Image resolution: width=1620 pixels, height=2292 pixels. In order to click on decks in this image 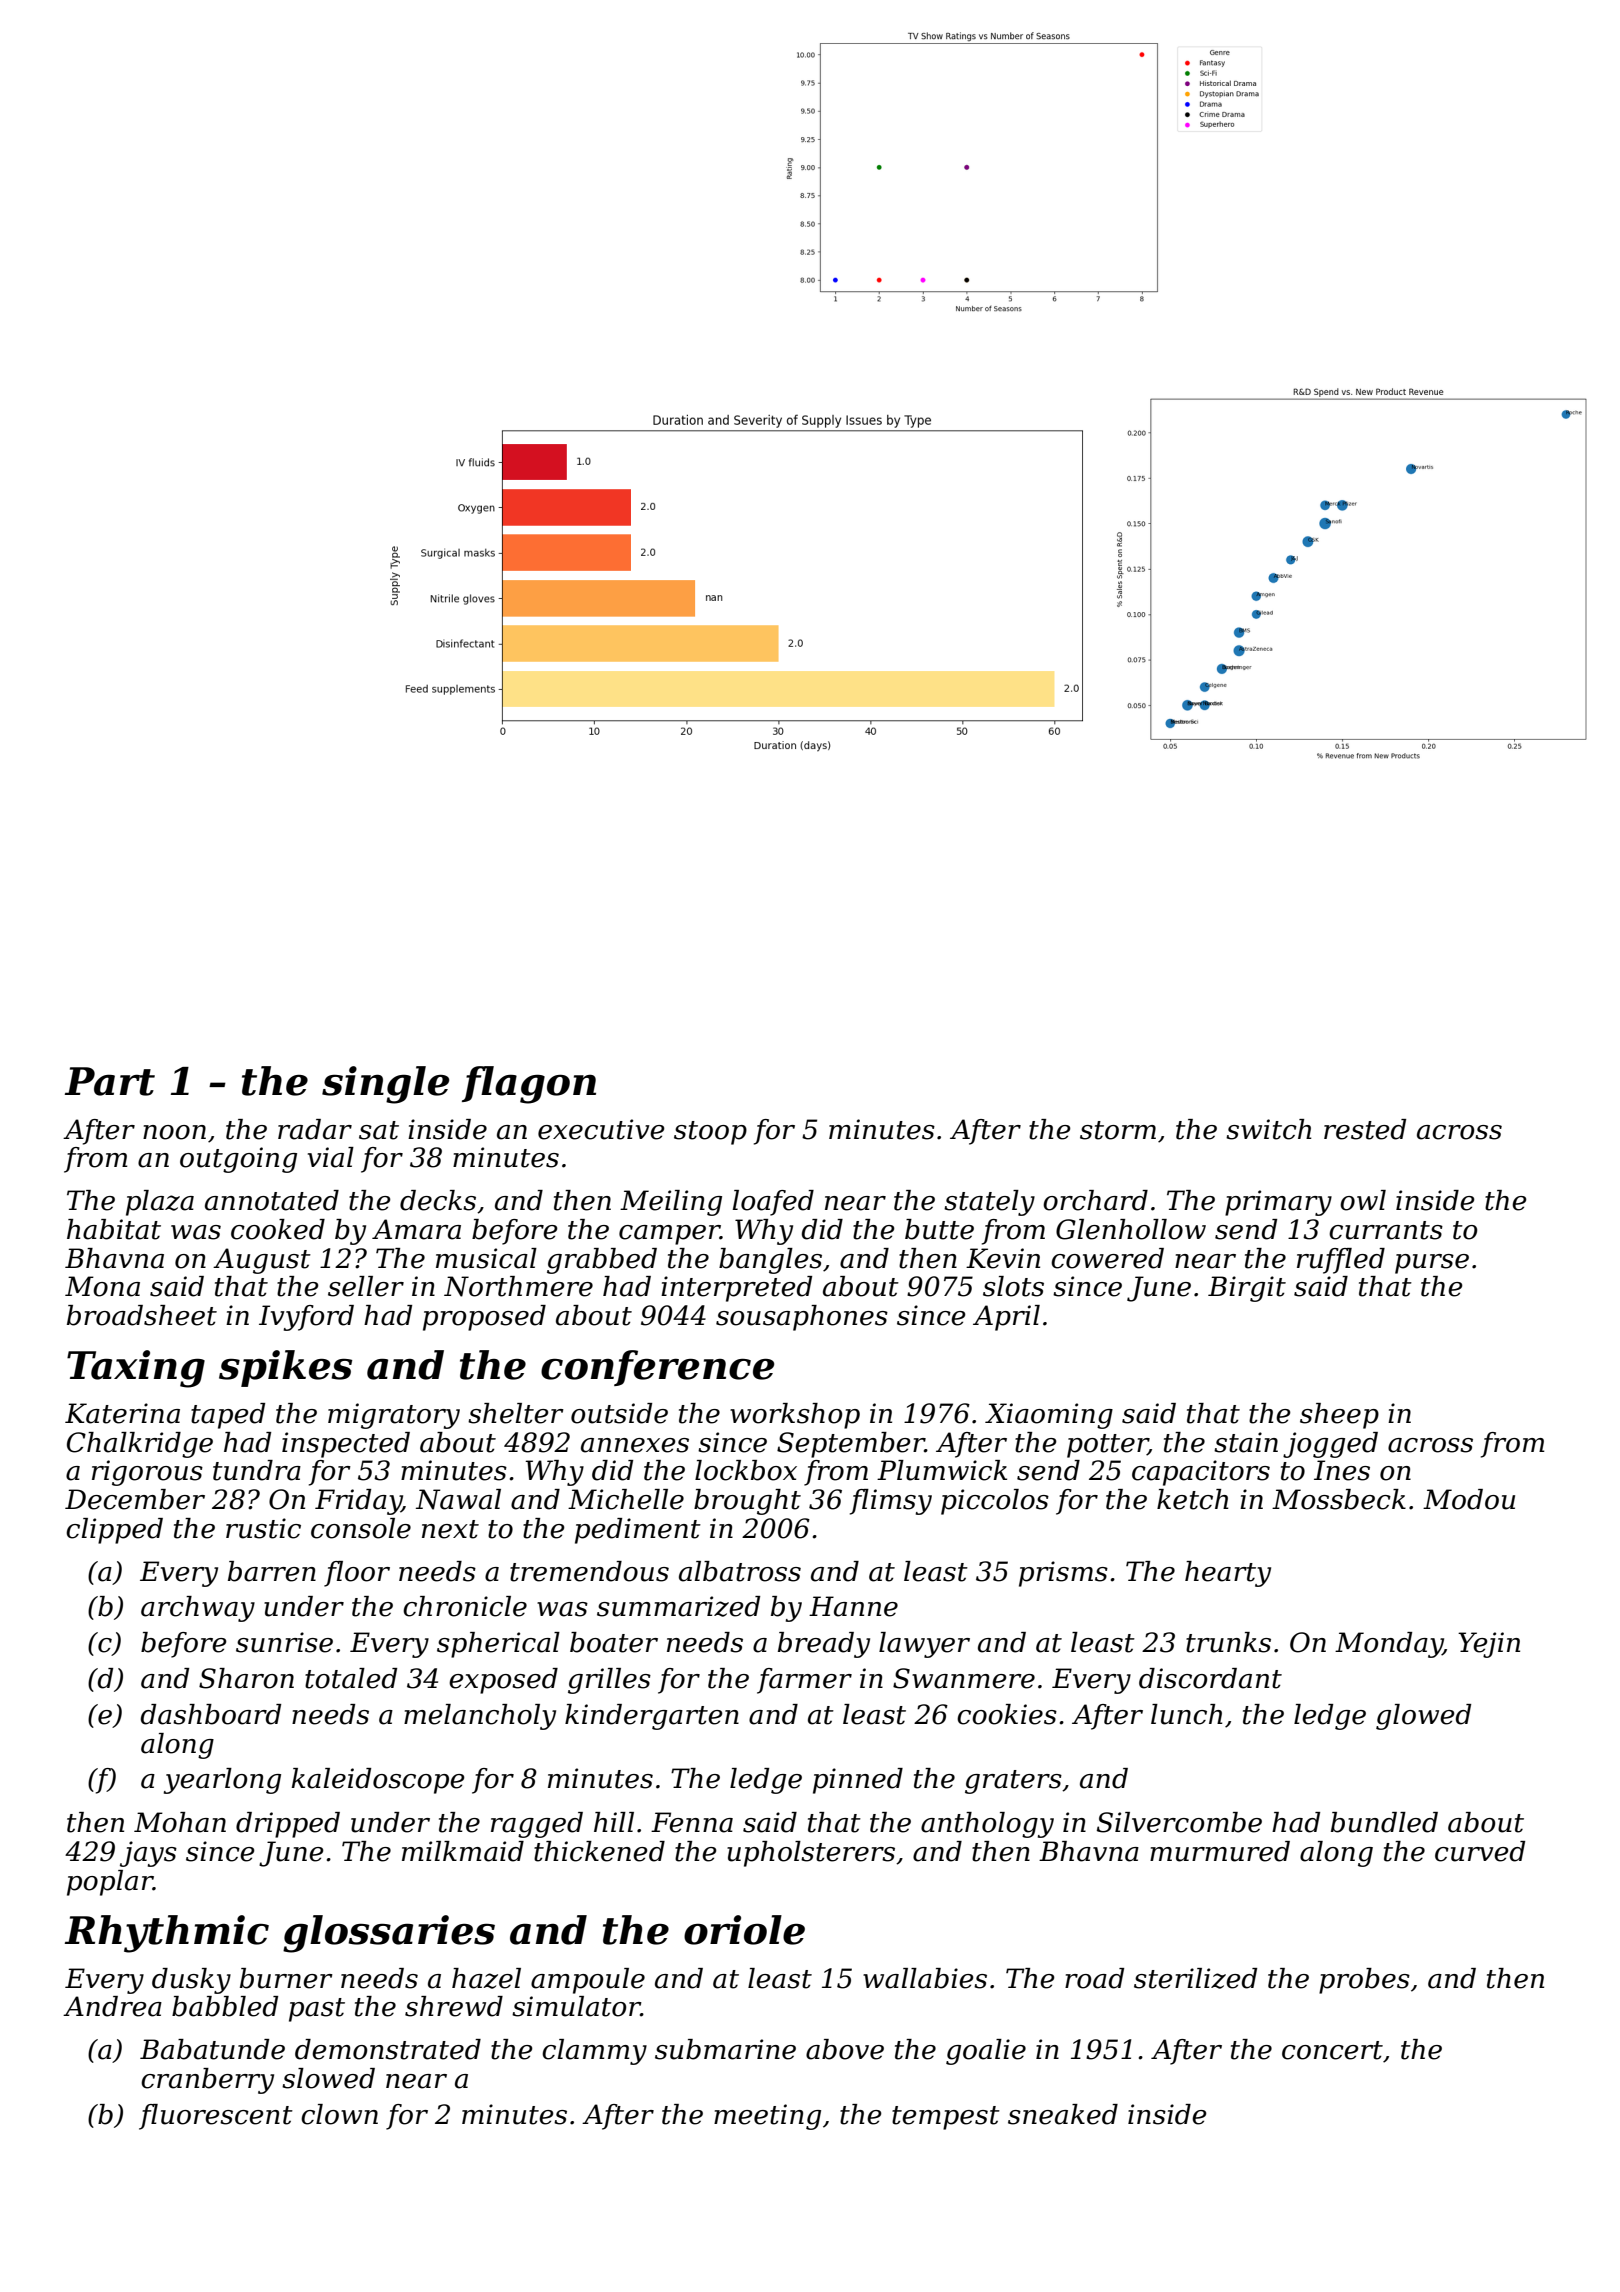, I will do `click(438, 1200)`.
